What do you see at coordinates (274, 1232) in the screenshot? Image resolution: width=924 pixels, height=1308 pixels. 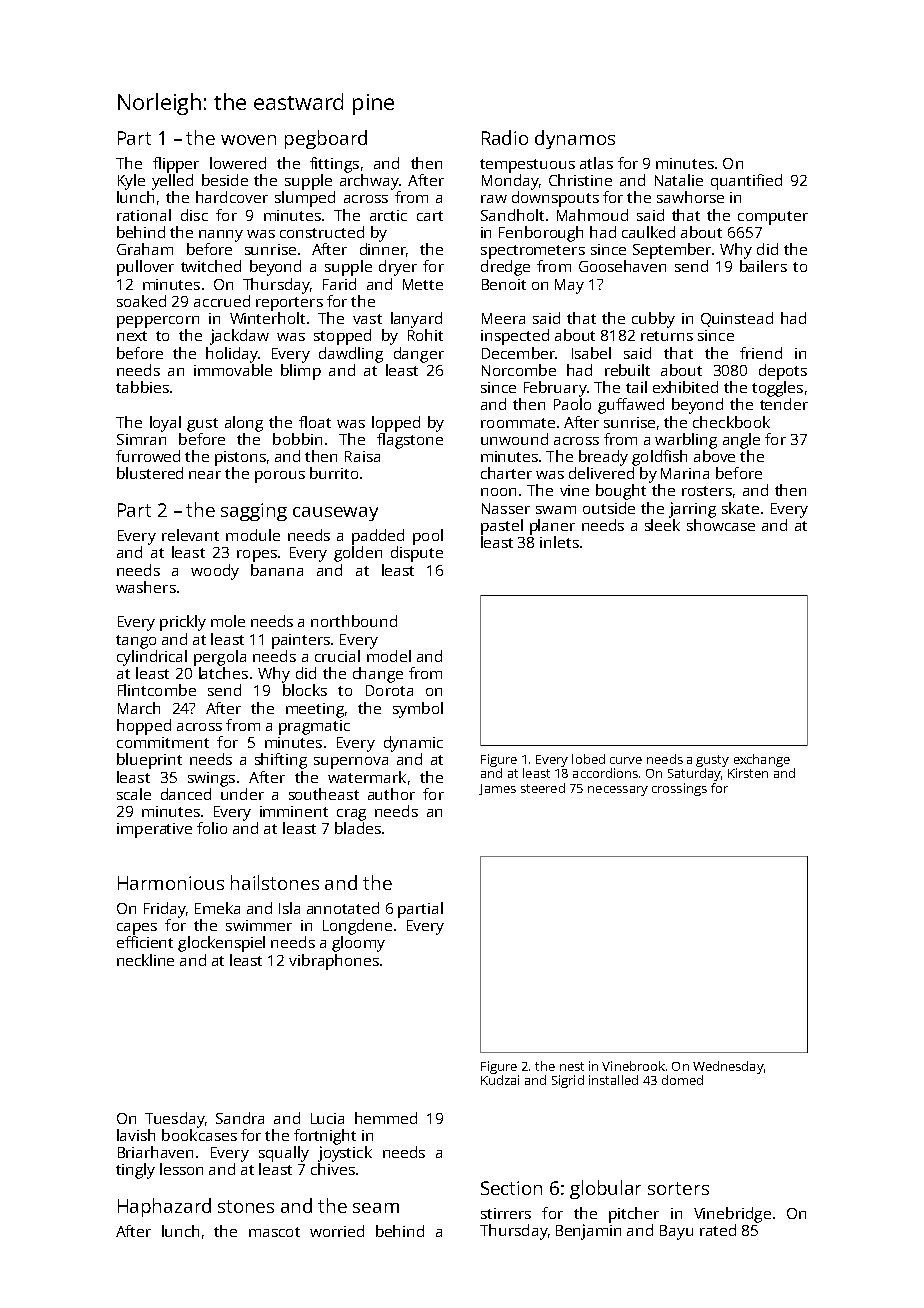 I see `mascot` at bounding box center [274, 1232].
